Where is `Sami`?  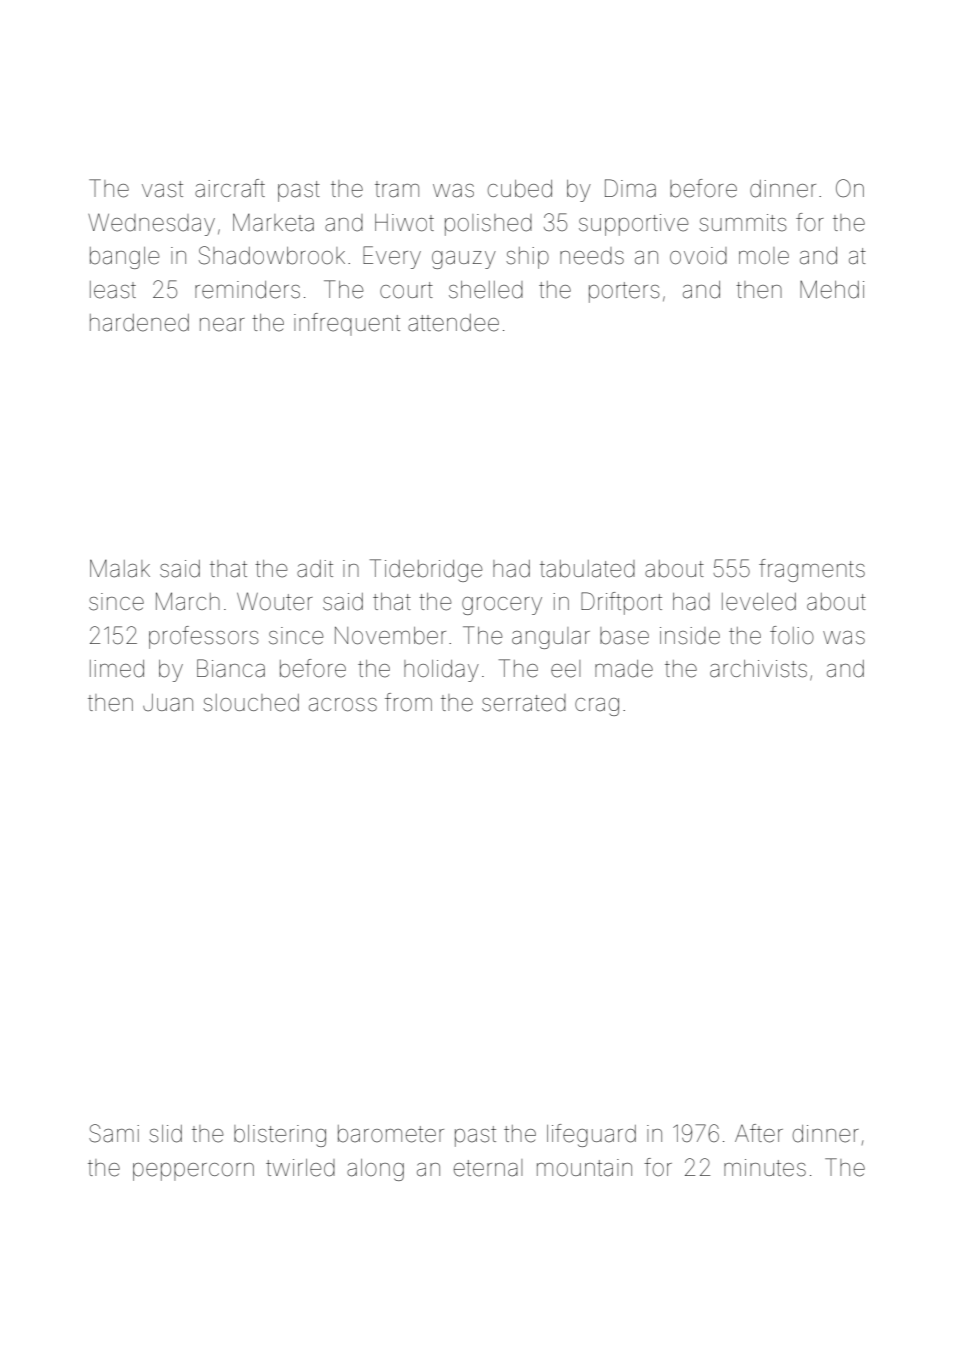
Sami is located at coordinates (114, 1133).
